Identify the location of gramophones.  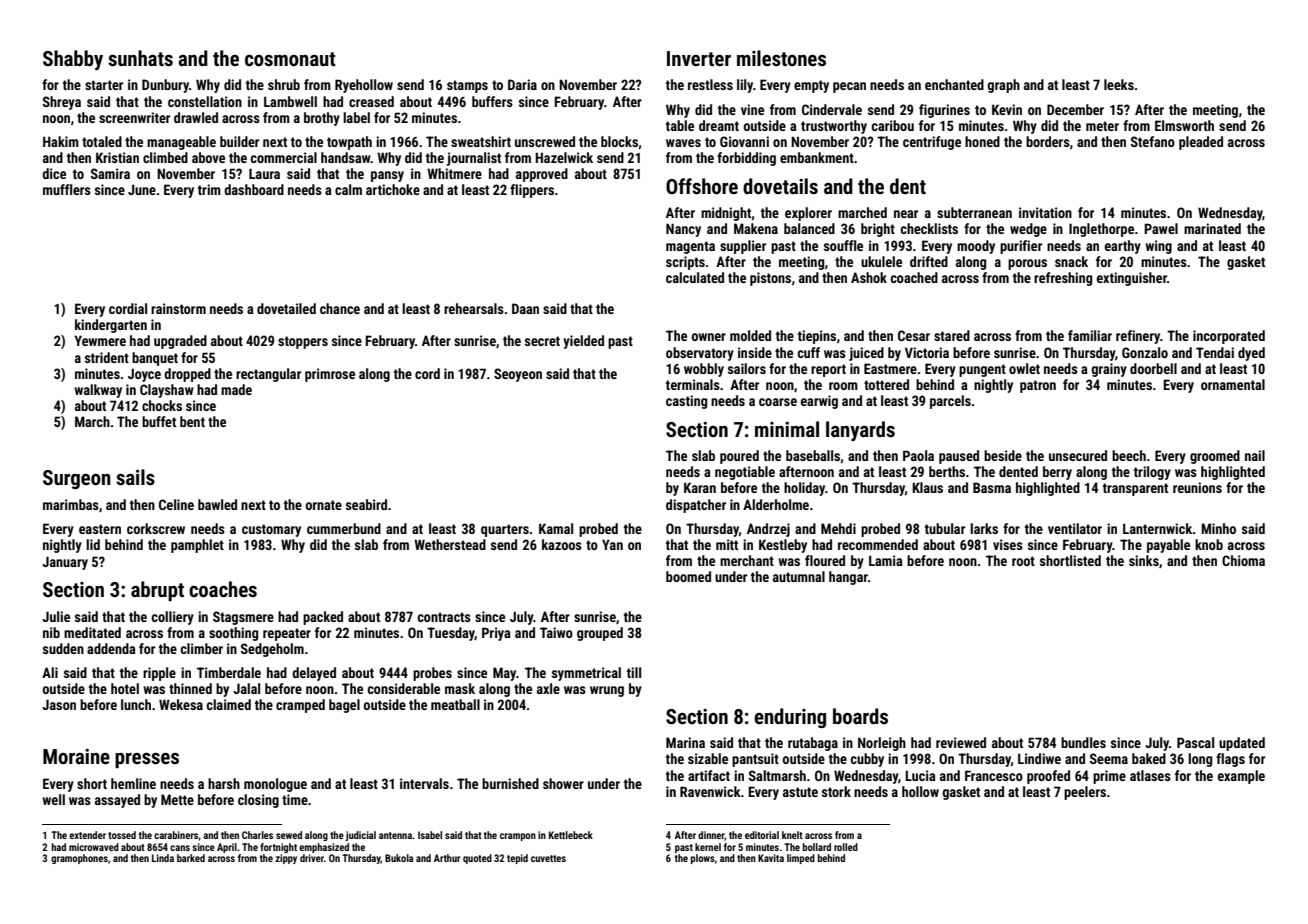
(79, 859).
